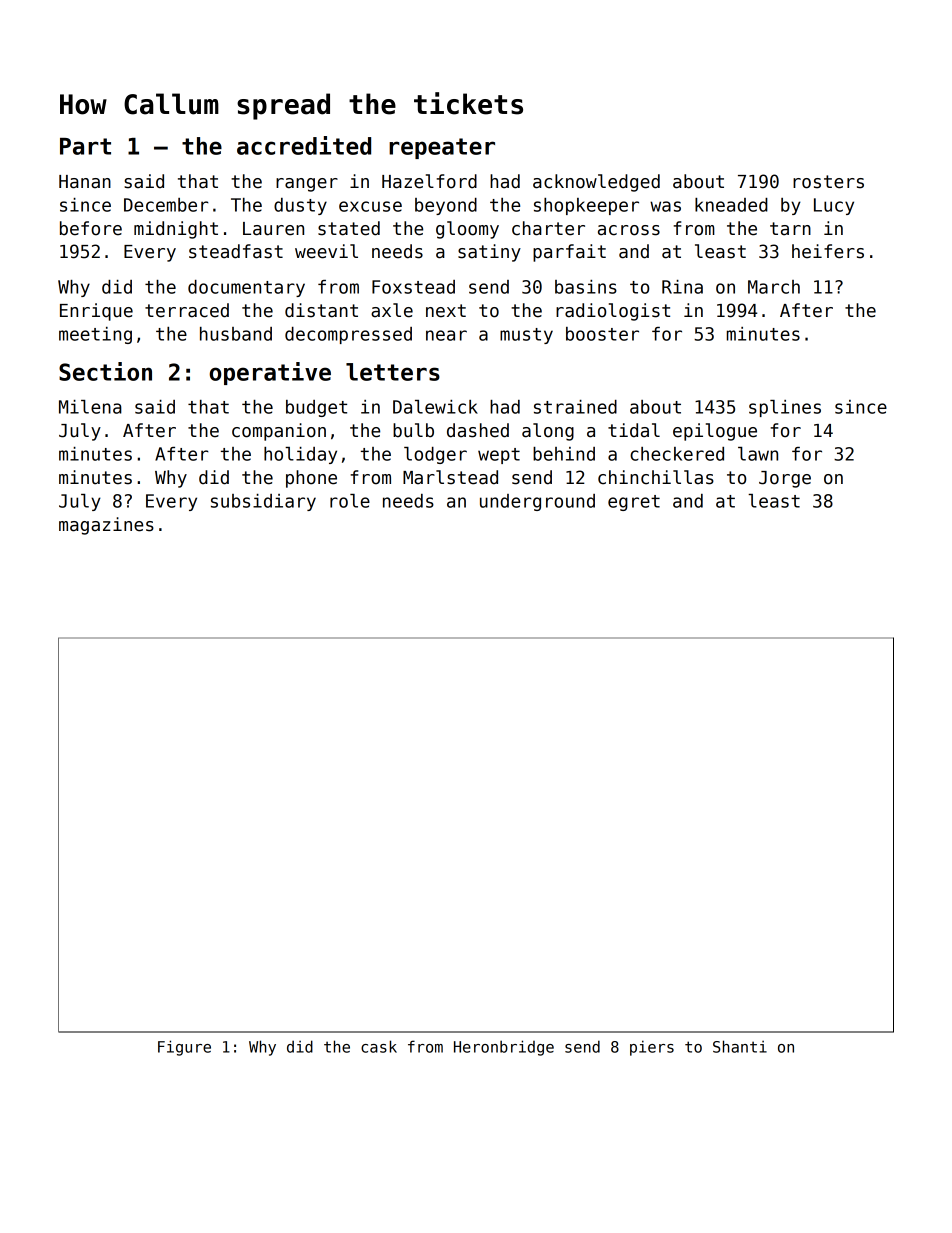 The image size is (952, 1233). I want to click on musty, so click(526, 336).
